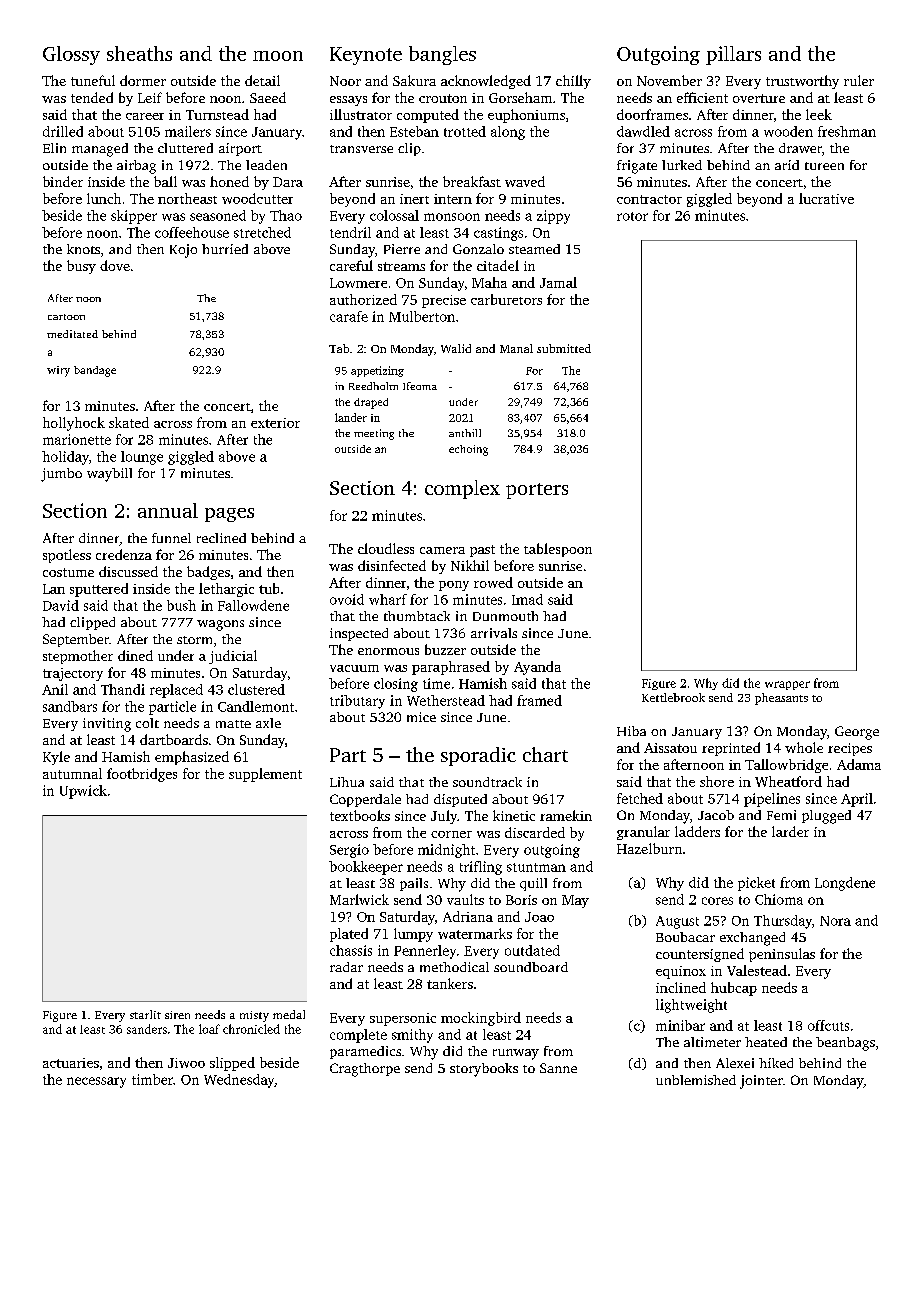 The height and width of the page is (1308, 924). I want to click on framed, so click(539, 700).
